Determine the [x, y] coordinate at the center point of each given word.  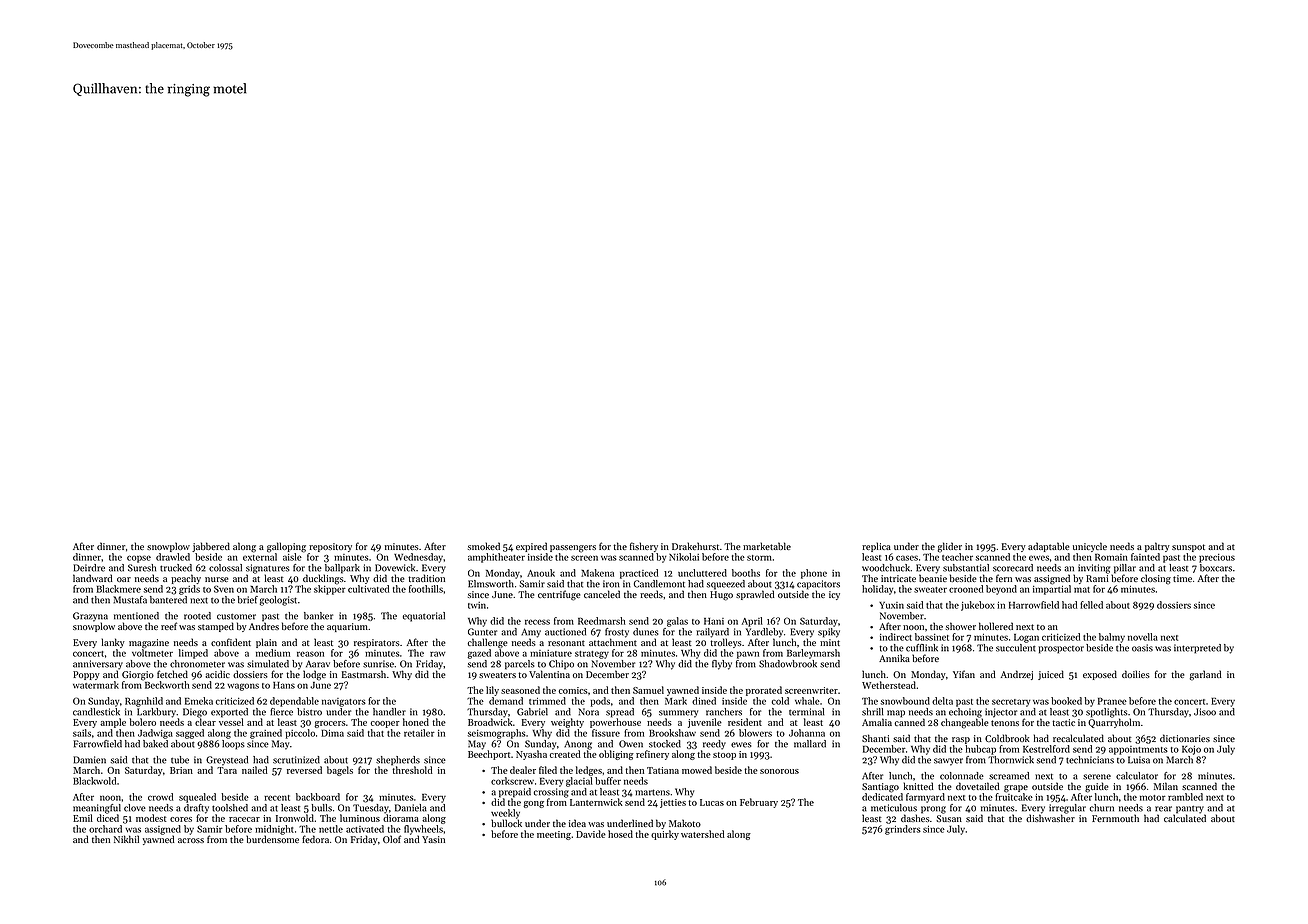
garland [1205, 675]
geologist [278, 601]
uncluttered [702, 573]
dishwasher [1050, 818]
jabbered [211, 547]
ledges [589, 771]
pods [600, 702]
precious [1217, 558]
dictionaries [1185, 738]
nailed [255, 770]
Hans [284, 685]
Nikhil [126, 839]
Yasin [433, 839]
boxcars [1216, 568]
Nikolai [684, 557]
